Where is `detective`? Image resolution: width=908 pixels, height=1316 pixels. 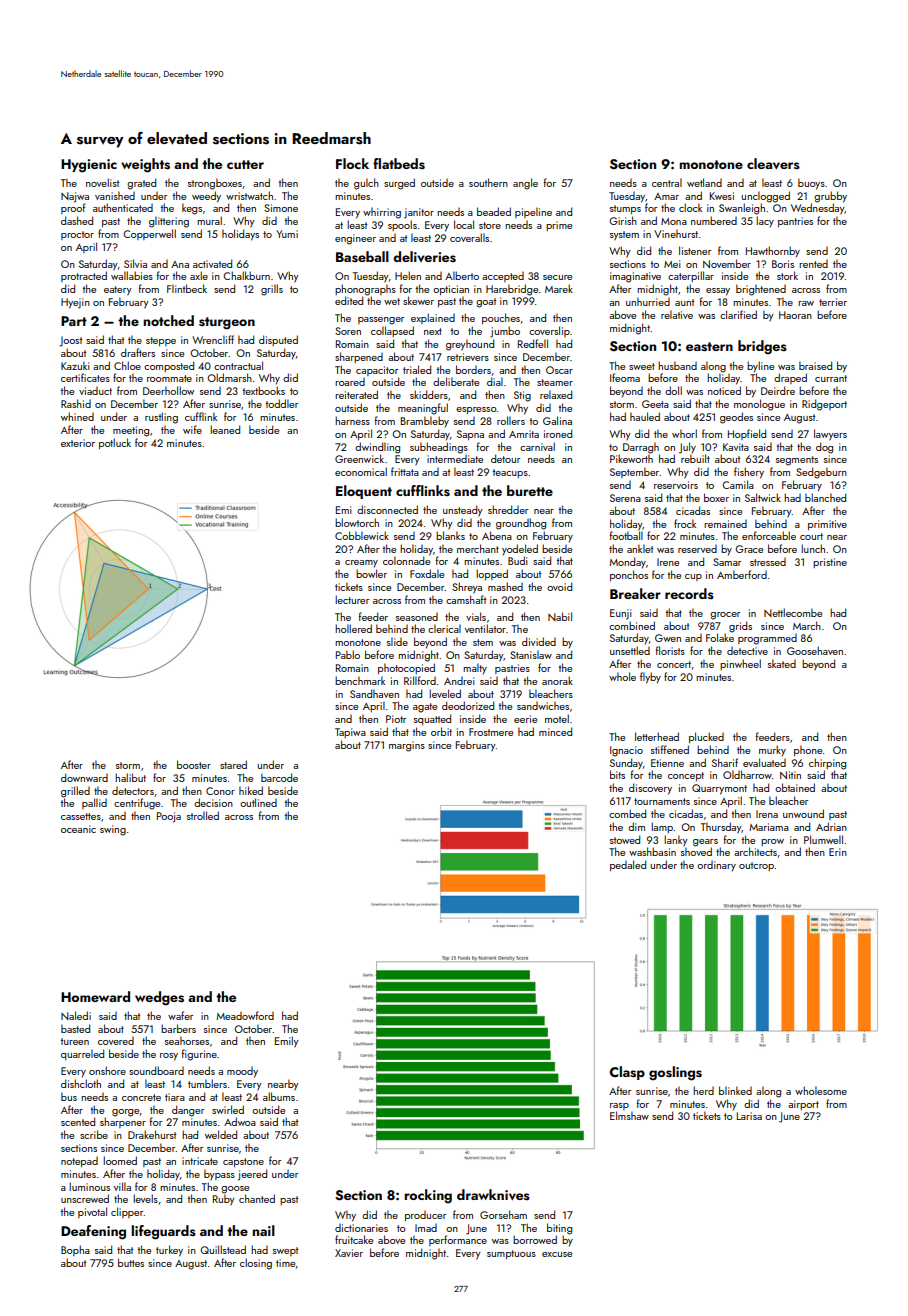
detective is located at coordinates (747, 651).
